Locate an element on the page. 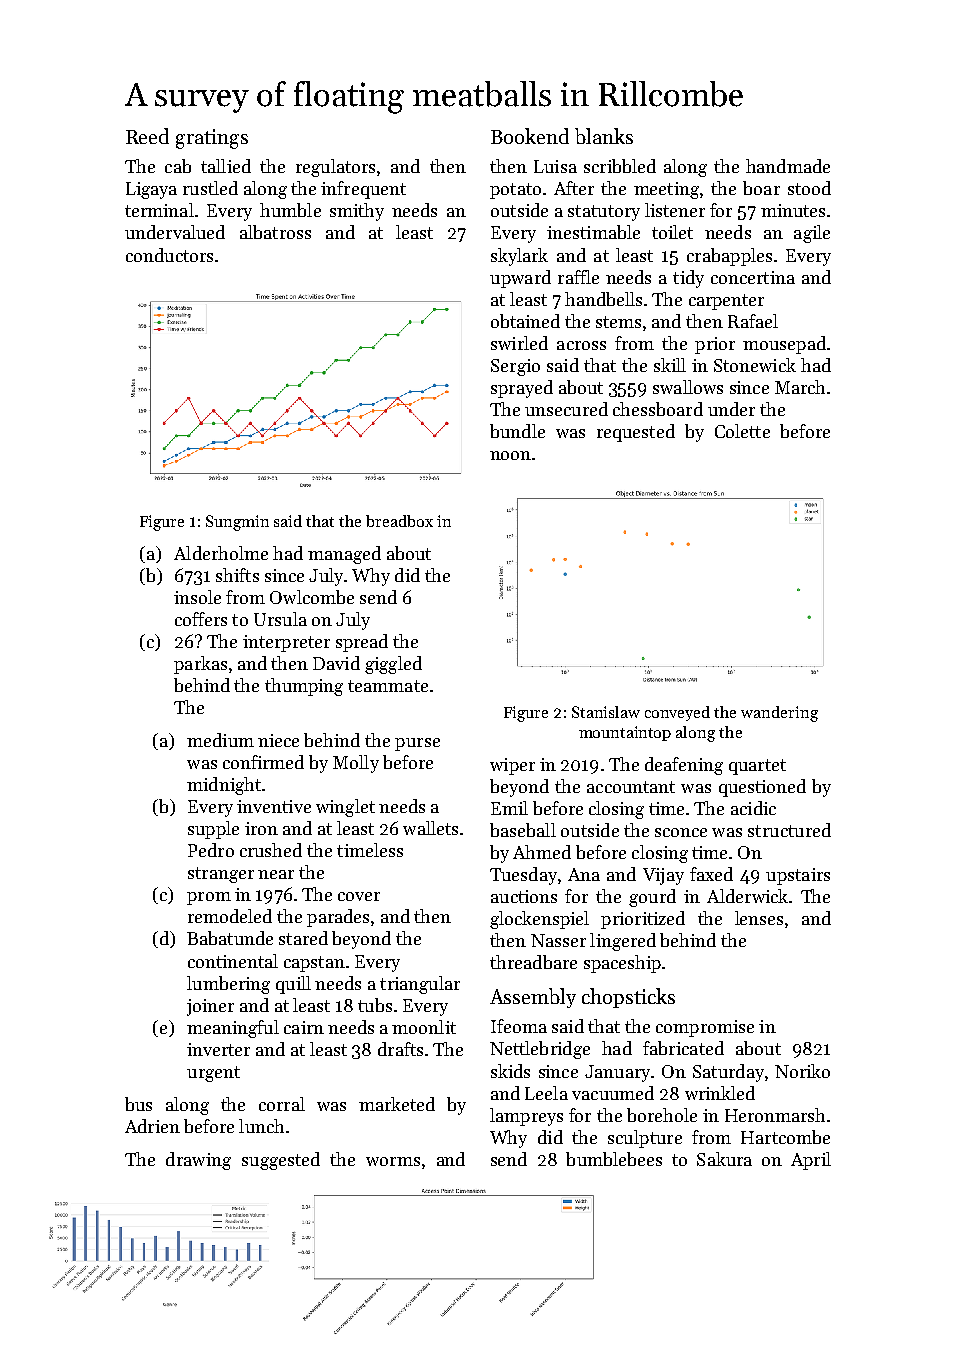 Image resolution: width=956 pixels, height=1358 pixels. Rafael is located at coordinates (753, 321).
